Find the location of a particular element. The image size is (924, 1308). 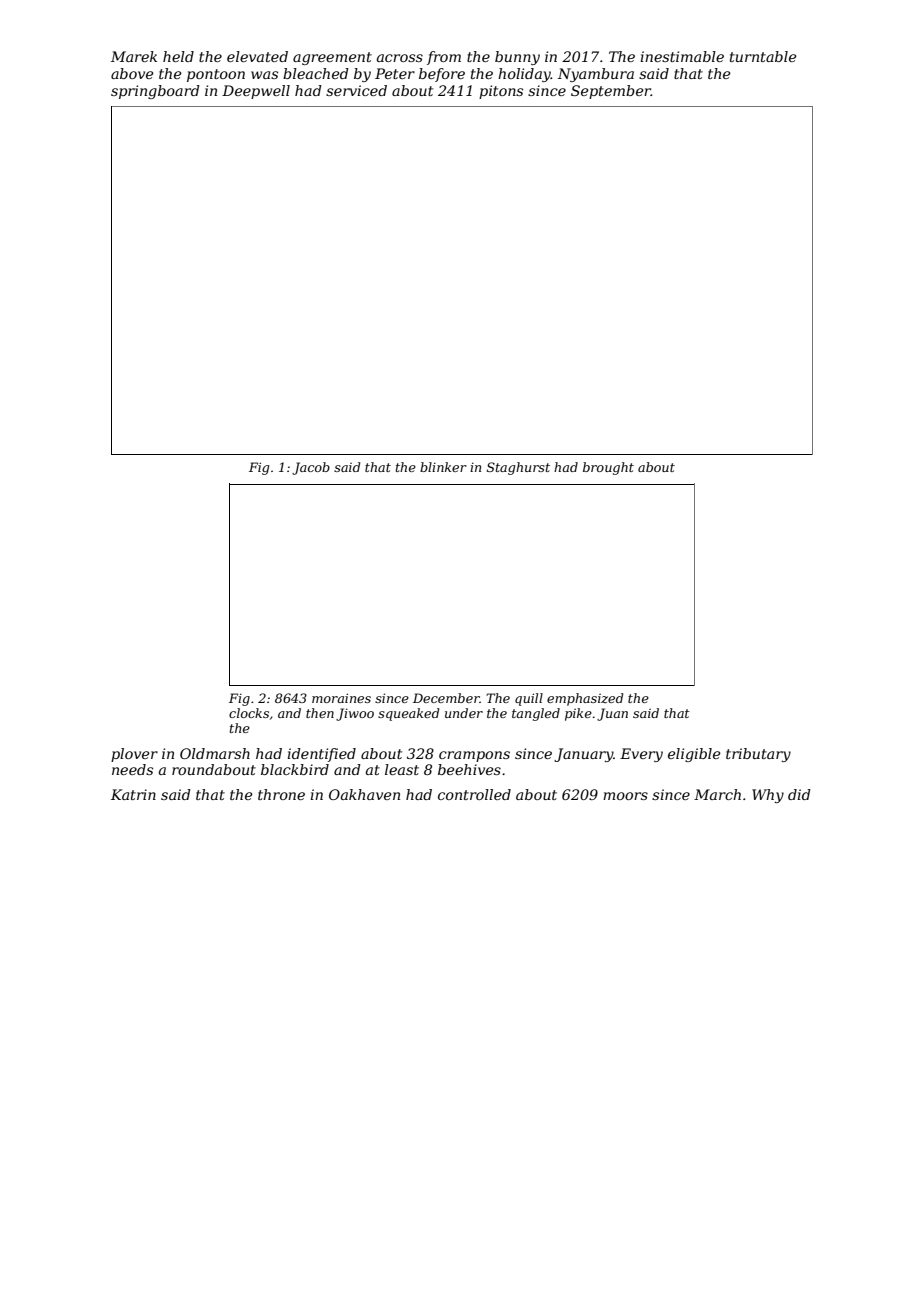

Nyambura is located at coordinates (596, 75).
